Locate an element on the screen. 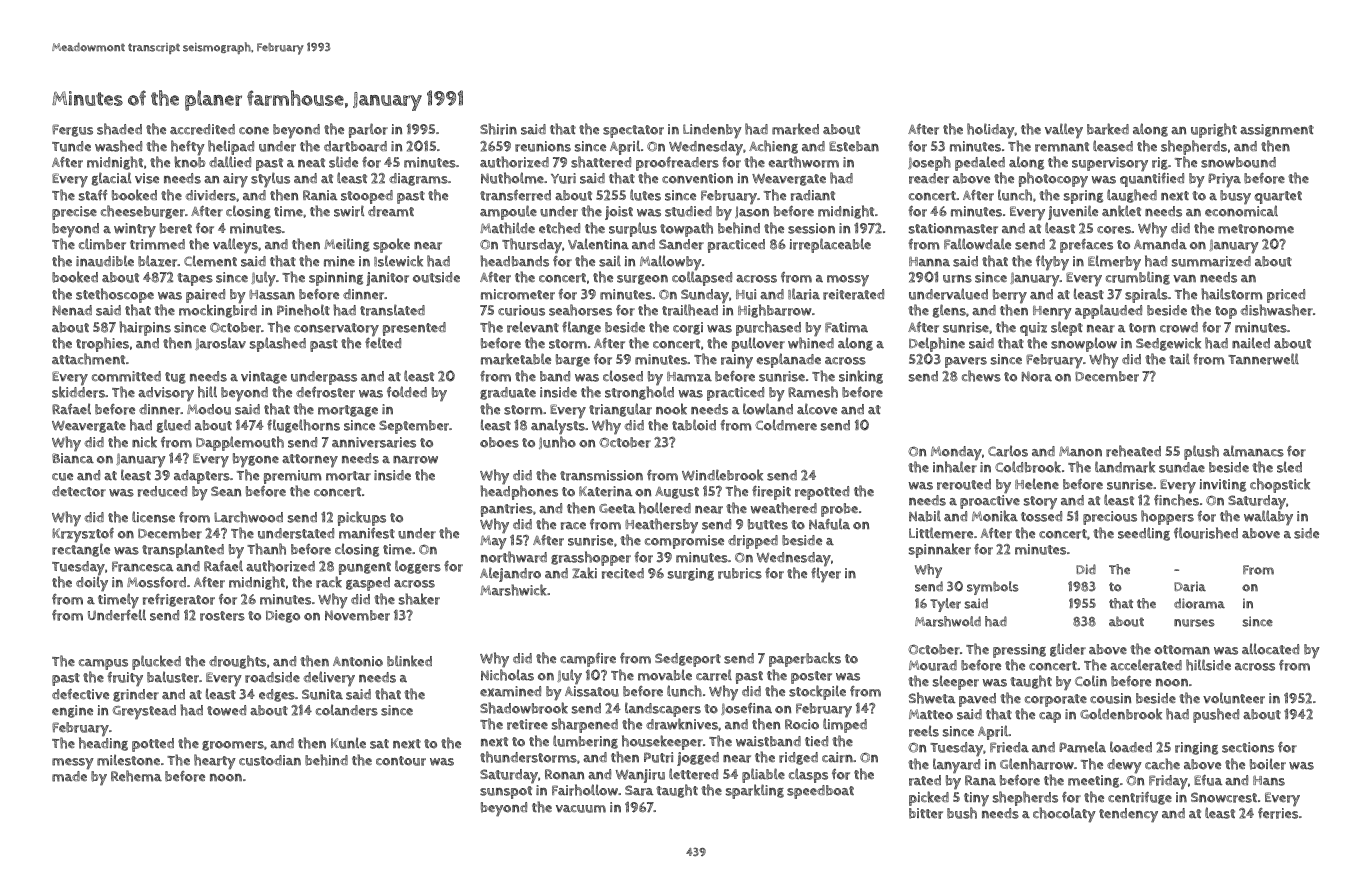 This screenshot has height=887, width=1372. Kunle is located at coordinates (348, 743).
